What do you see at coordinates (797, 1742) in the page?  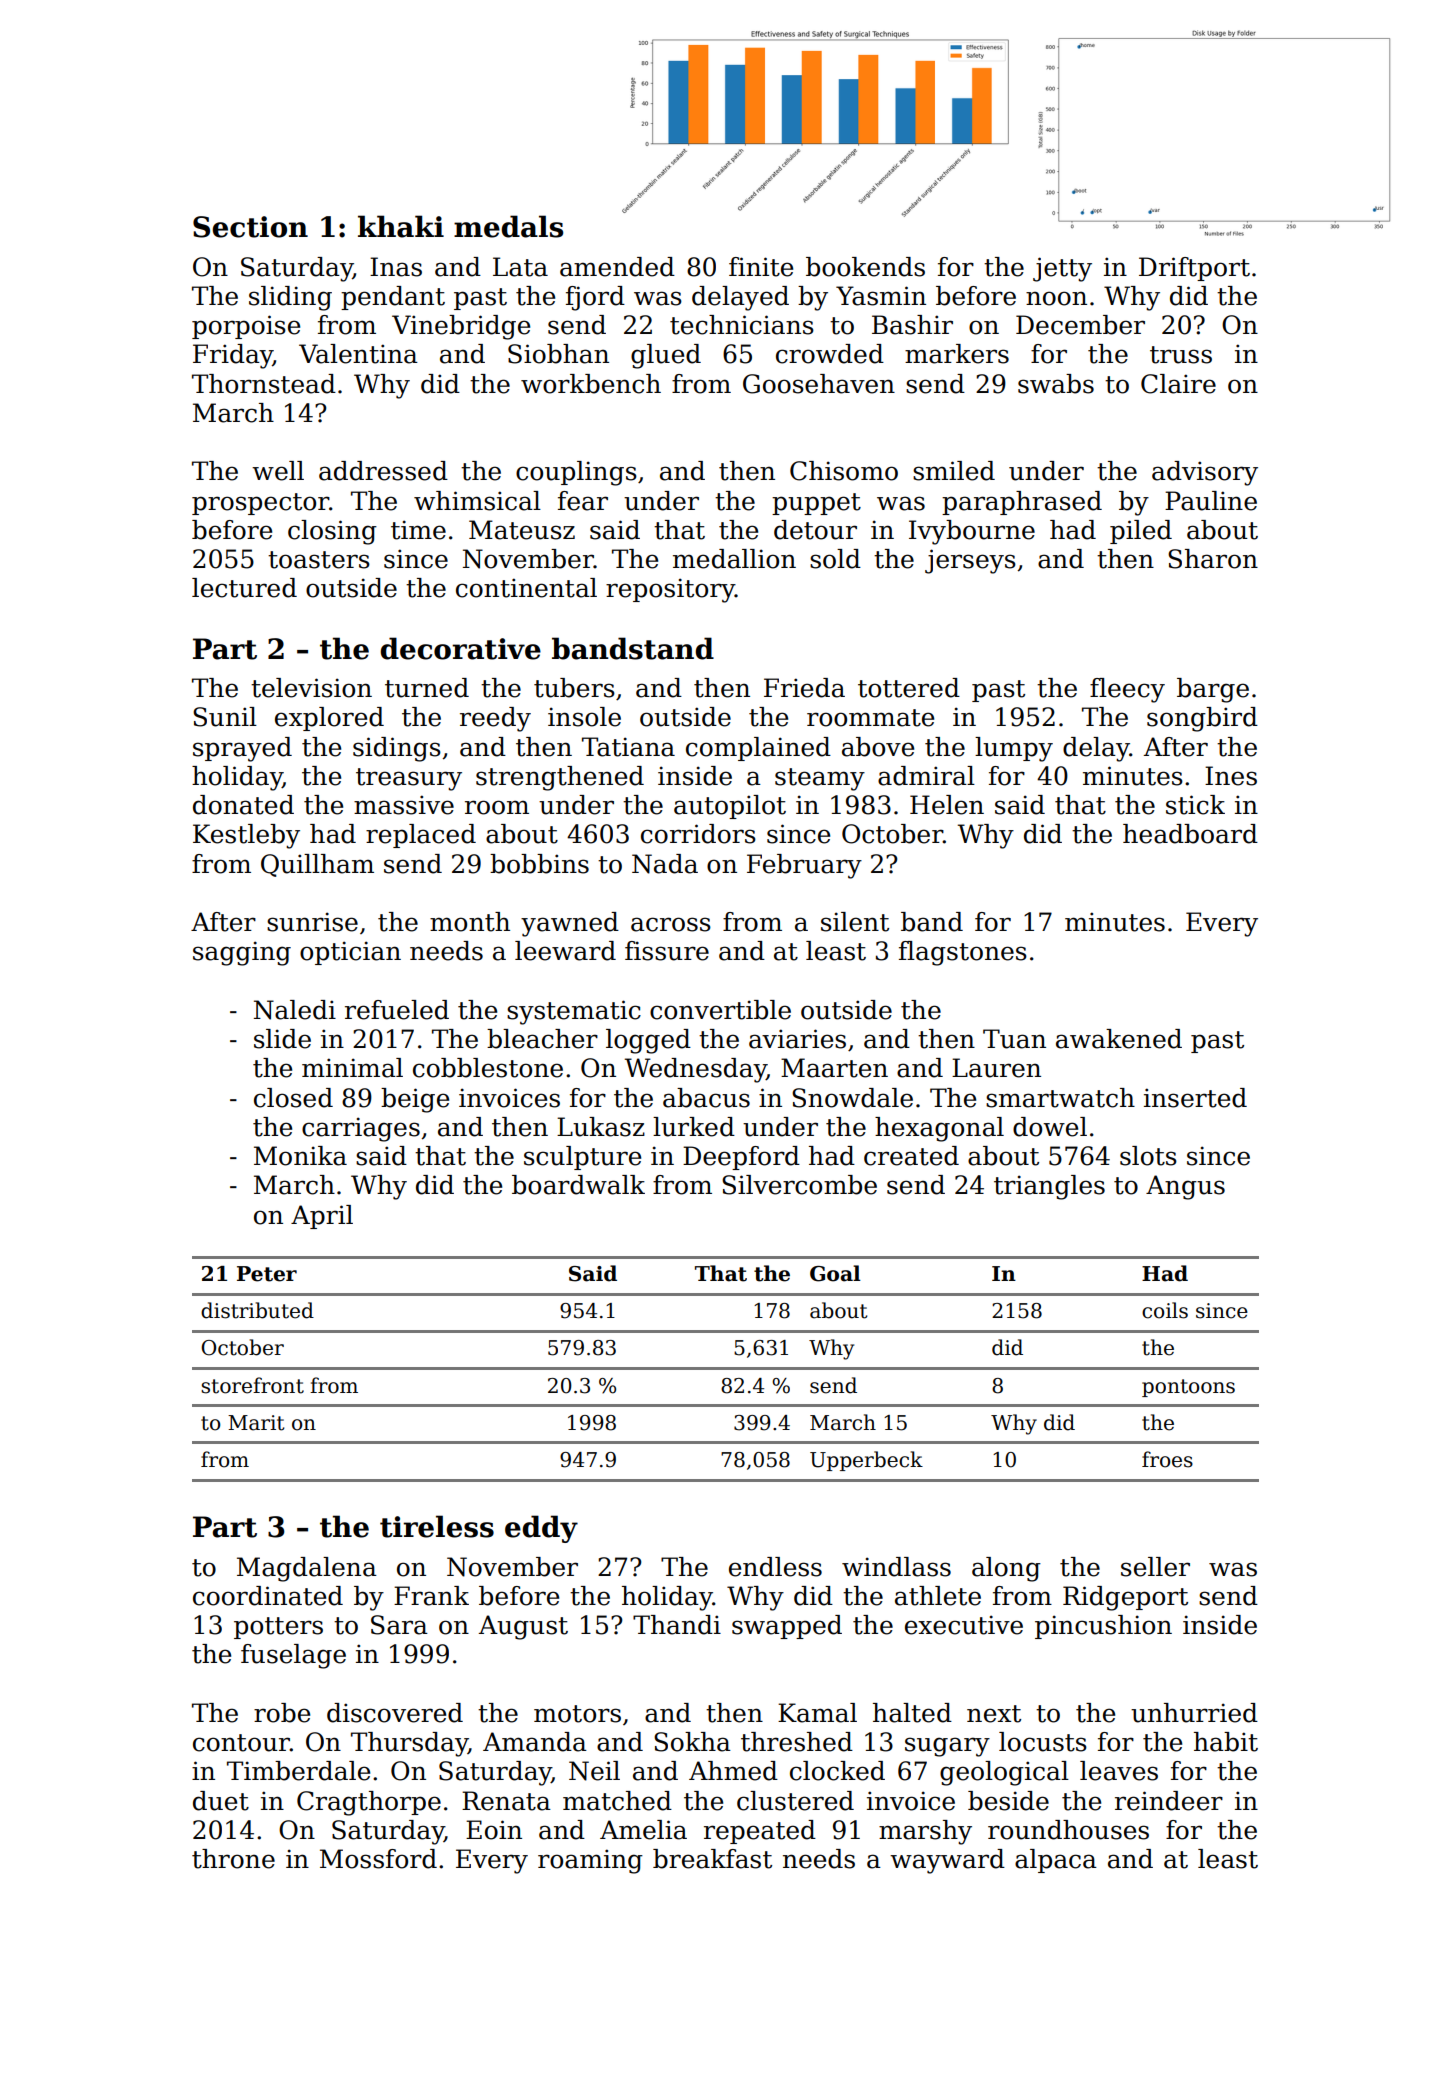 I see `threshed` at bounding box center [797, 1742].
